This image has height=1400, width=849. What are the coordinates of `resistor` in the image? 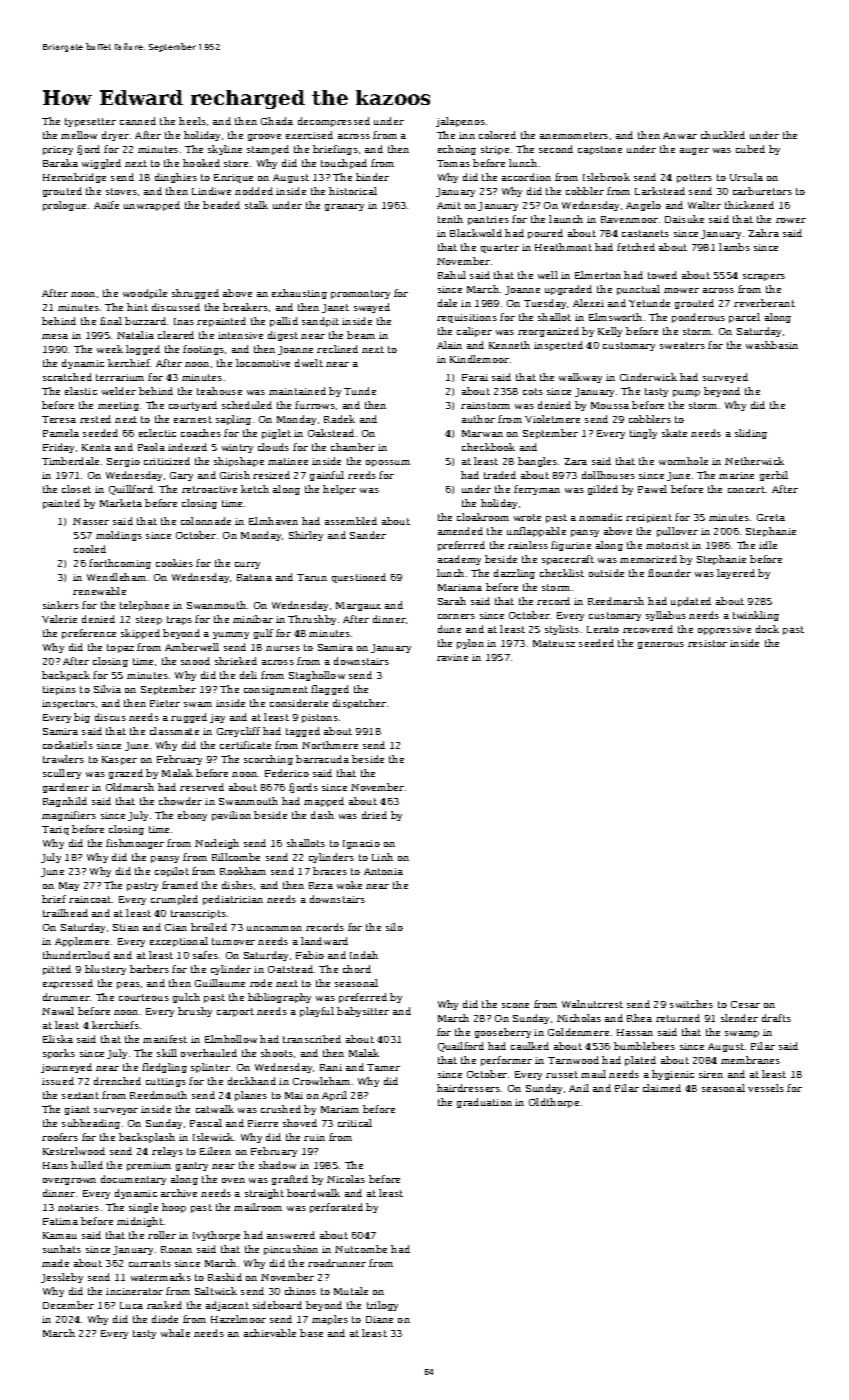 It's located at (707, 643).
